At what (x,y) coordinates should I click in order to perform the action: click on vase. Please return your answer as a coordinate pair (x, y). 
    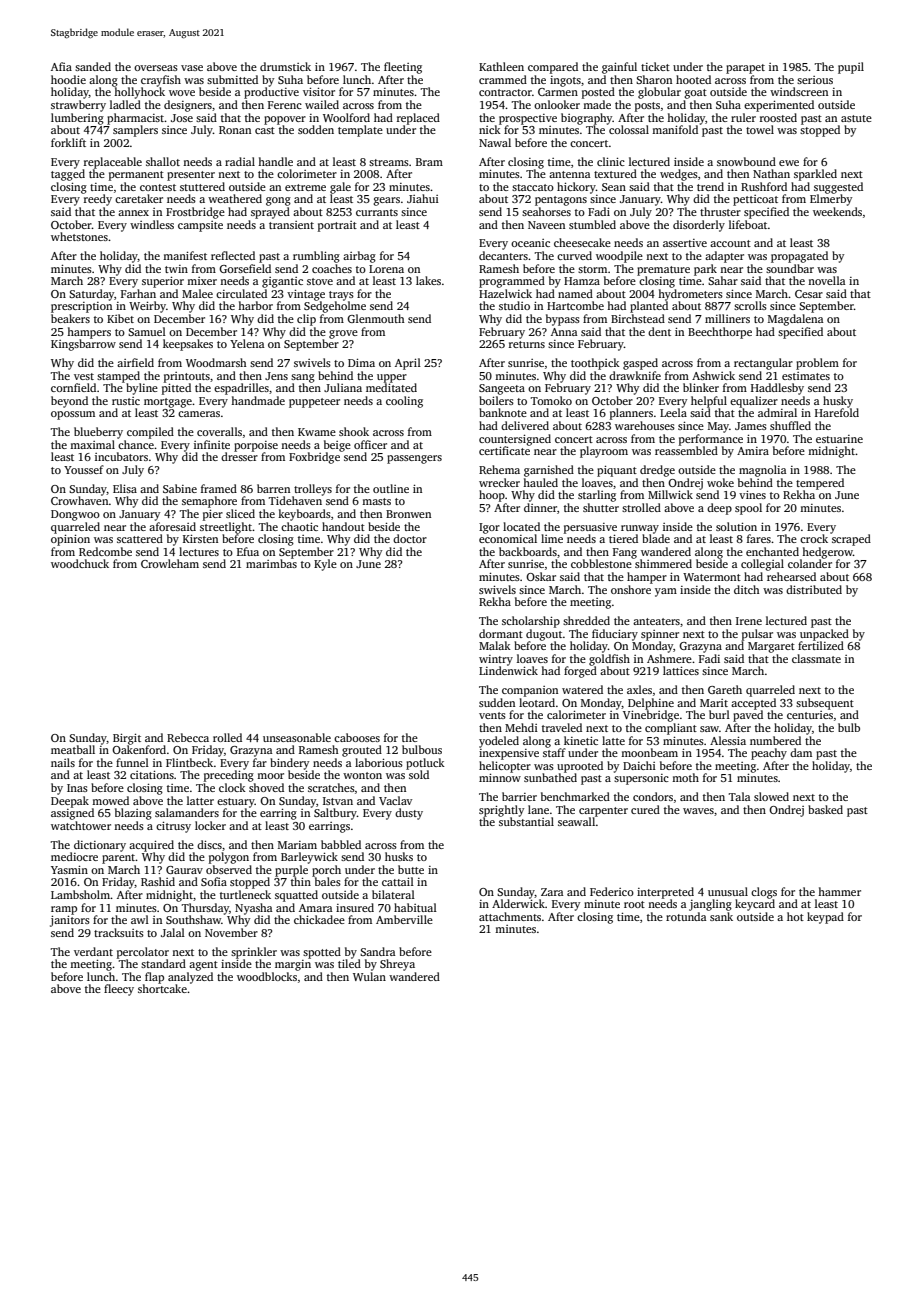
    Looking at the image, I should click on (192, 68).
